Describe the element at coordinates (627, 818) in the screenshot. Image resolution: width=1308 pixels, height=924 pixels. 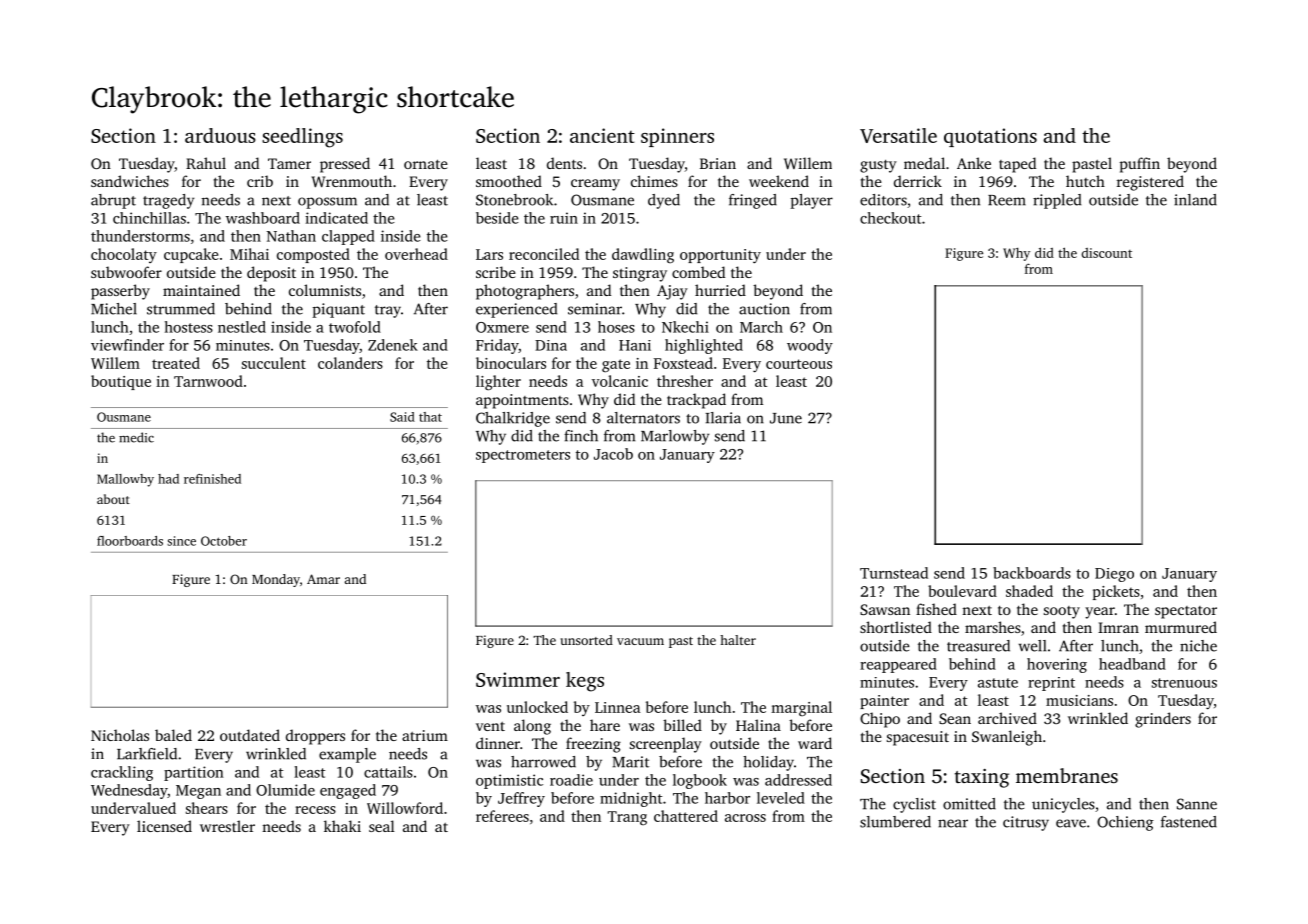
I see `Trang` at that location.
